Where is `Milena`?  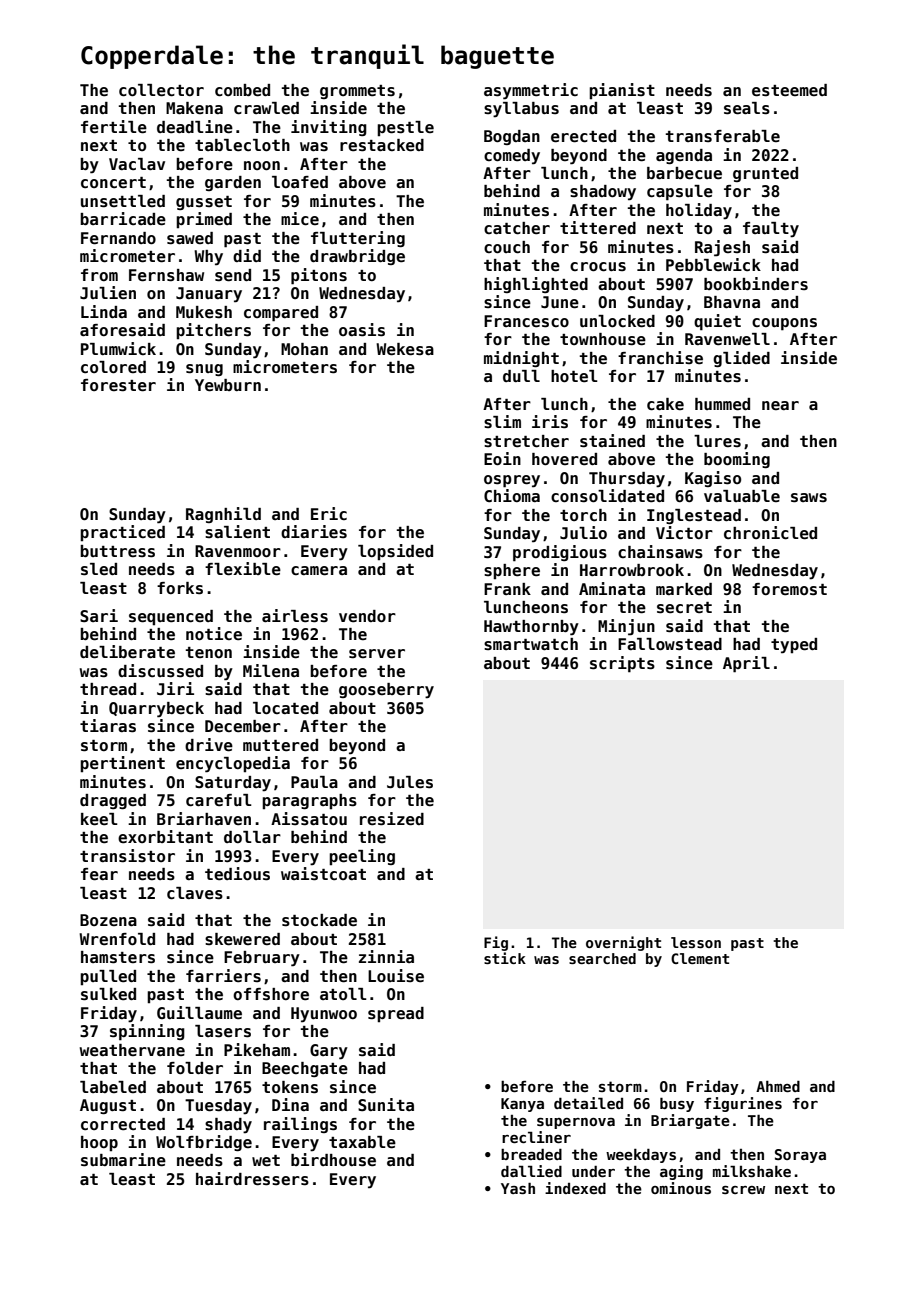 Milena is located at coordinates (271, 671).
